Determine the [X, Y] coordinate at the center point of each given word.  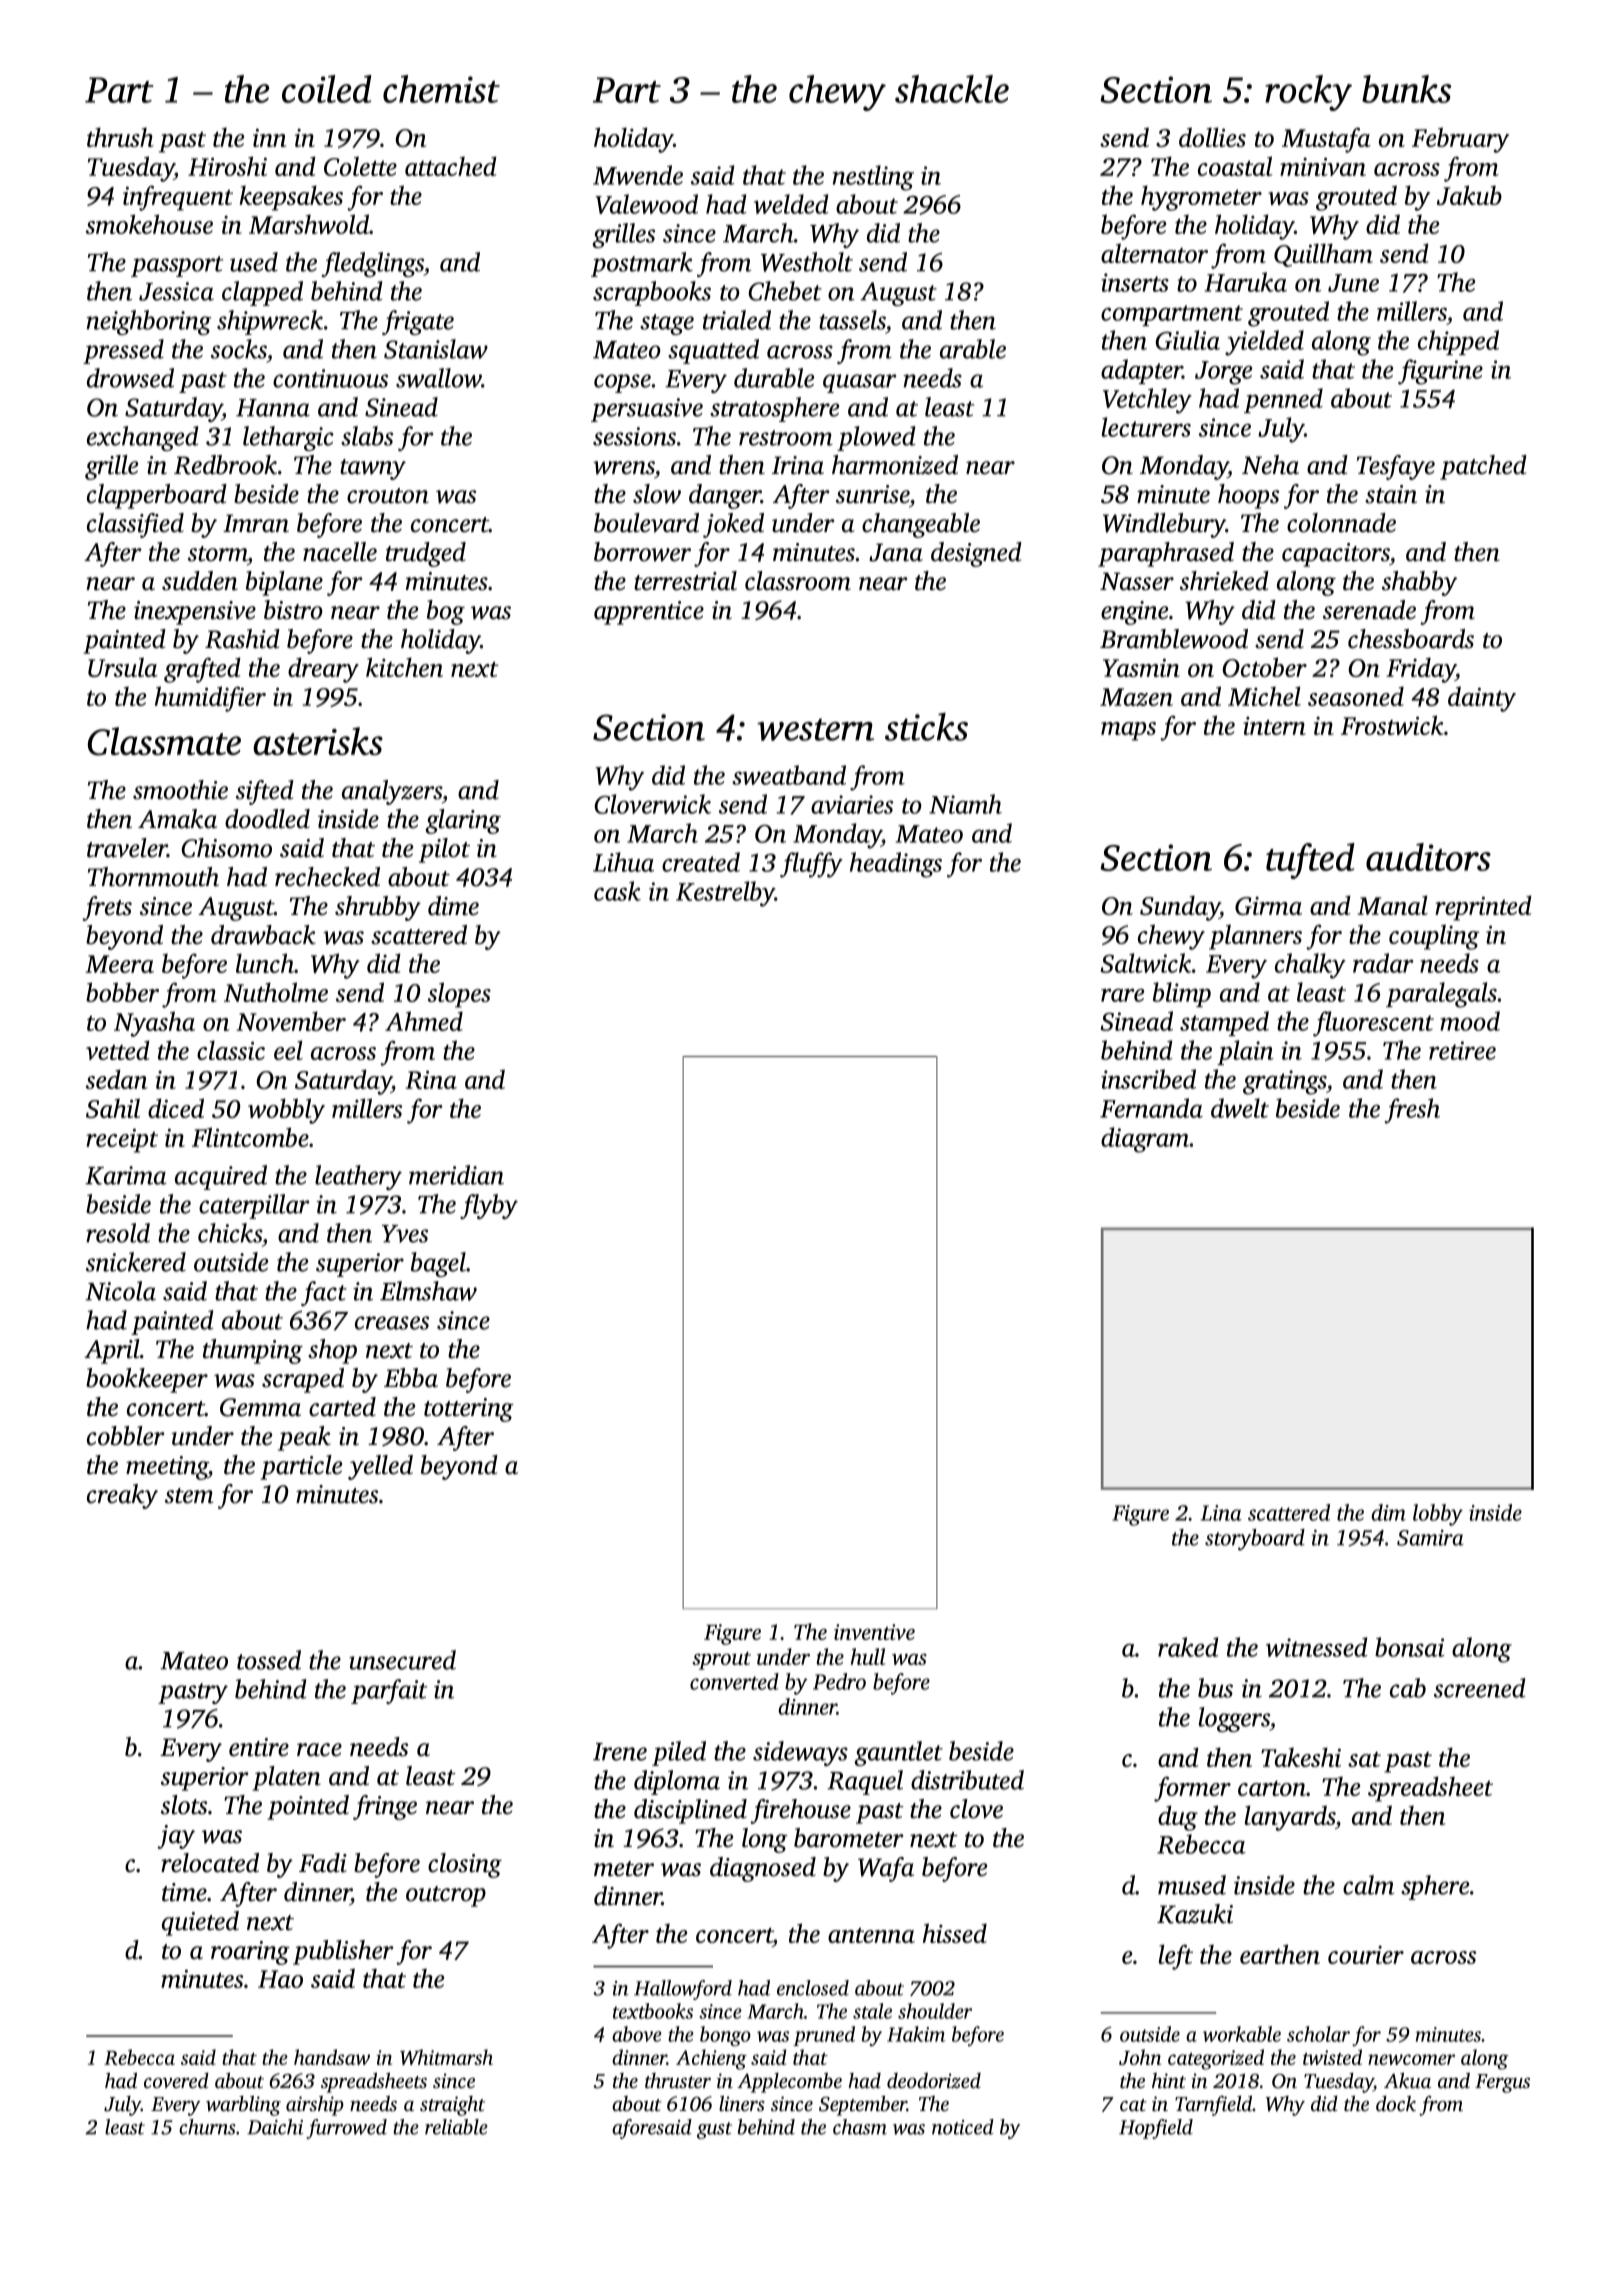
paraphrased [1166, 554]
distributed [967, 1780]
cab [1408, 1688]
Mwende [638, 175]
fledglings [372, 264]
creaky [122, 1496]
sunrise [872, 494]
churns [207, 2127]
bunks [1406, 89]
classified [135, 525]
